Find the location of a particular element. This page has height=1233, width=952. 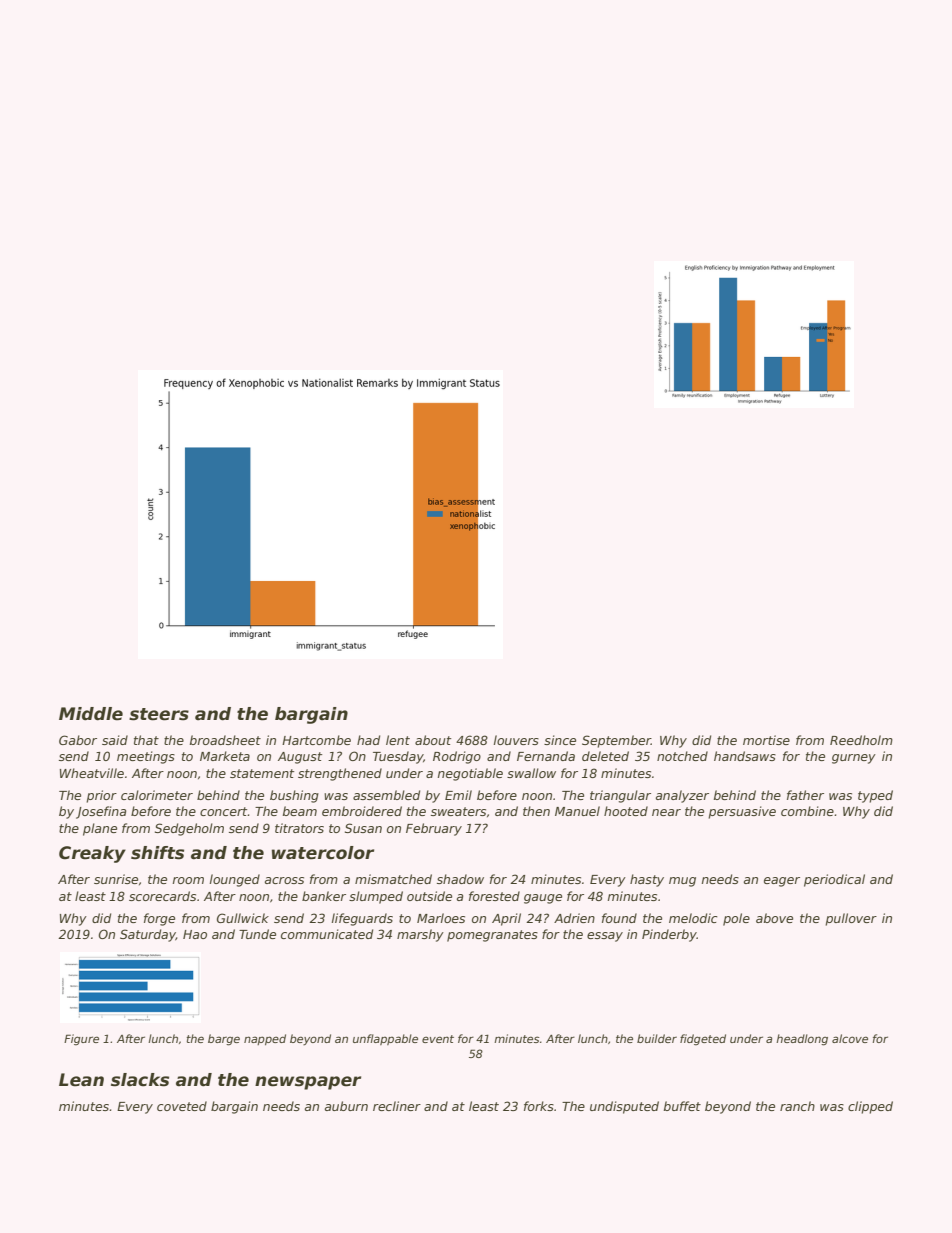

sweaters is located at coordinates (458, 811).
